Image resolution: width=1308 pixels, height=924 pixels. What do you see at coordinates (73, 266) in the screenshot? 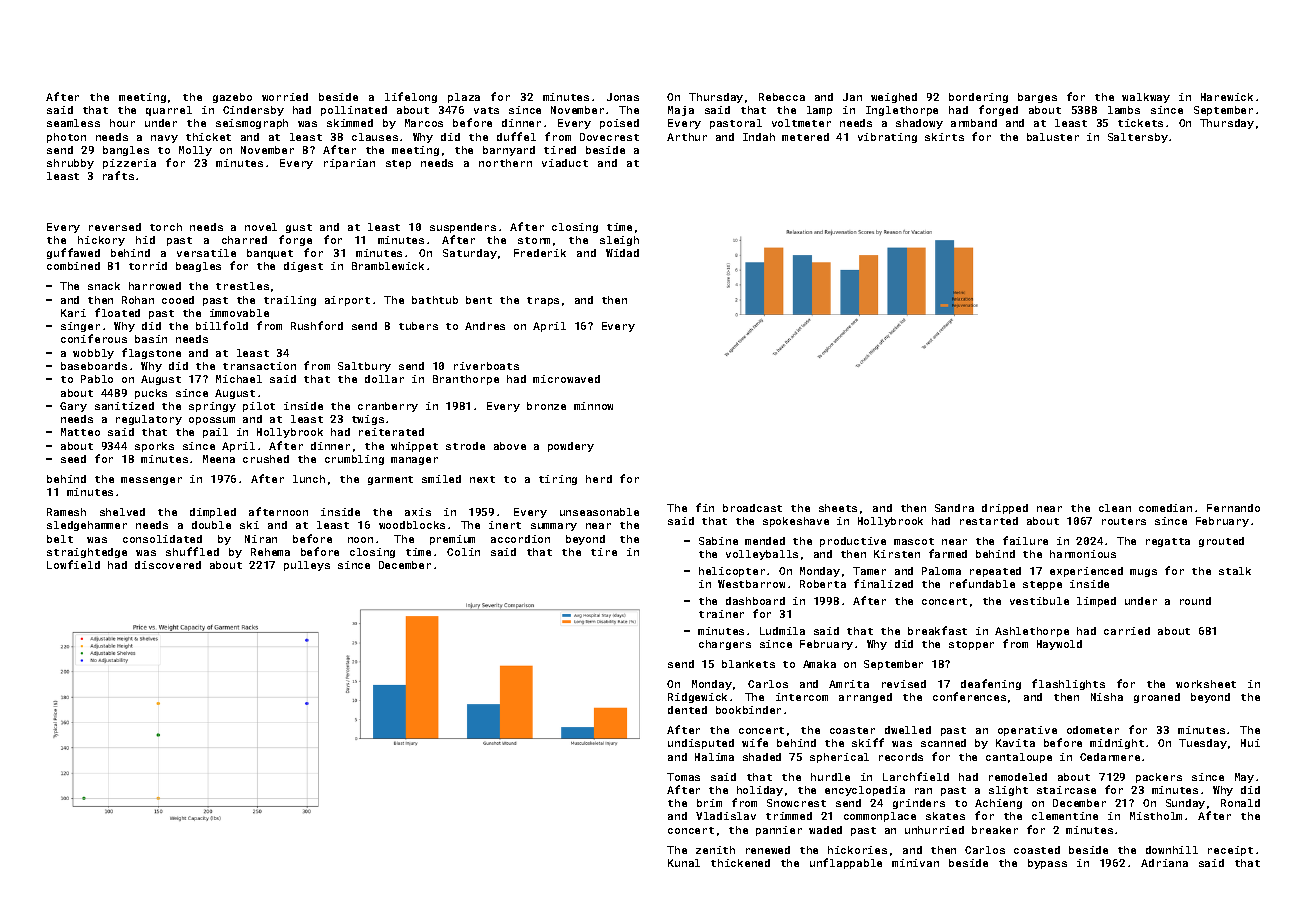
I see `combined` at bounding box center [73, 266].
